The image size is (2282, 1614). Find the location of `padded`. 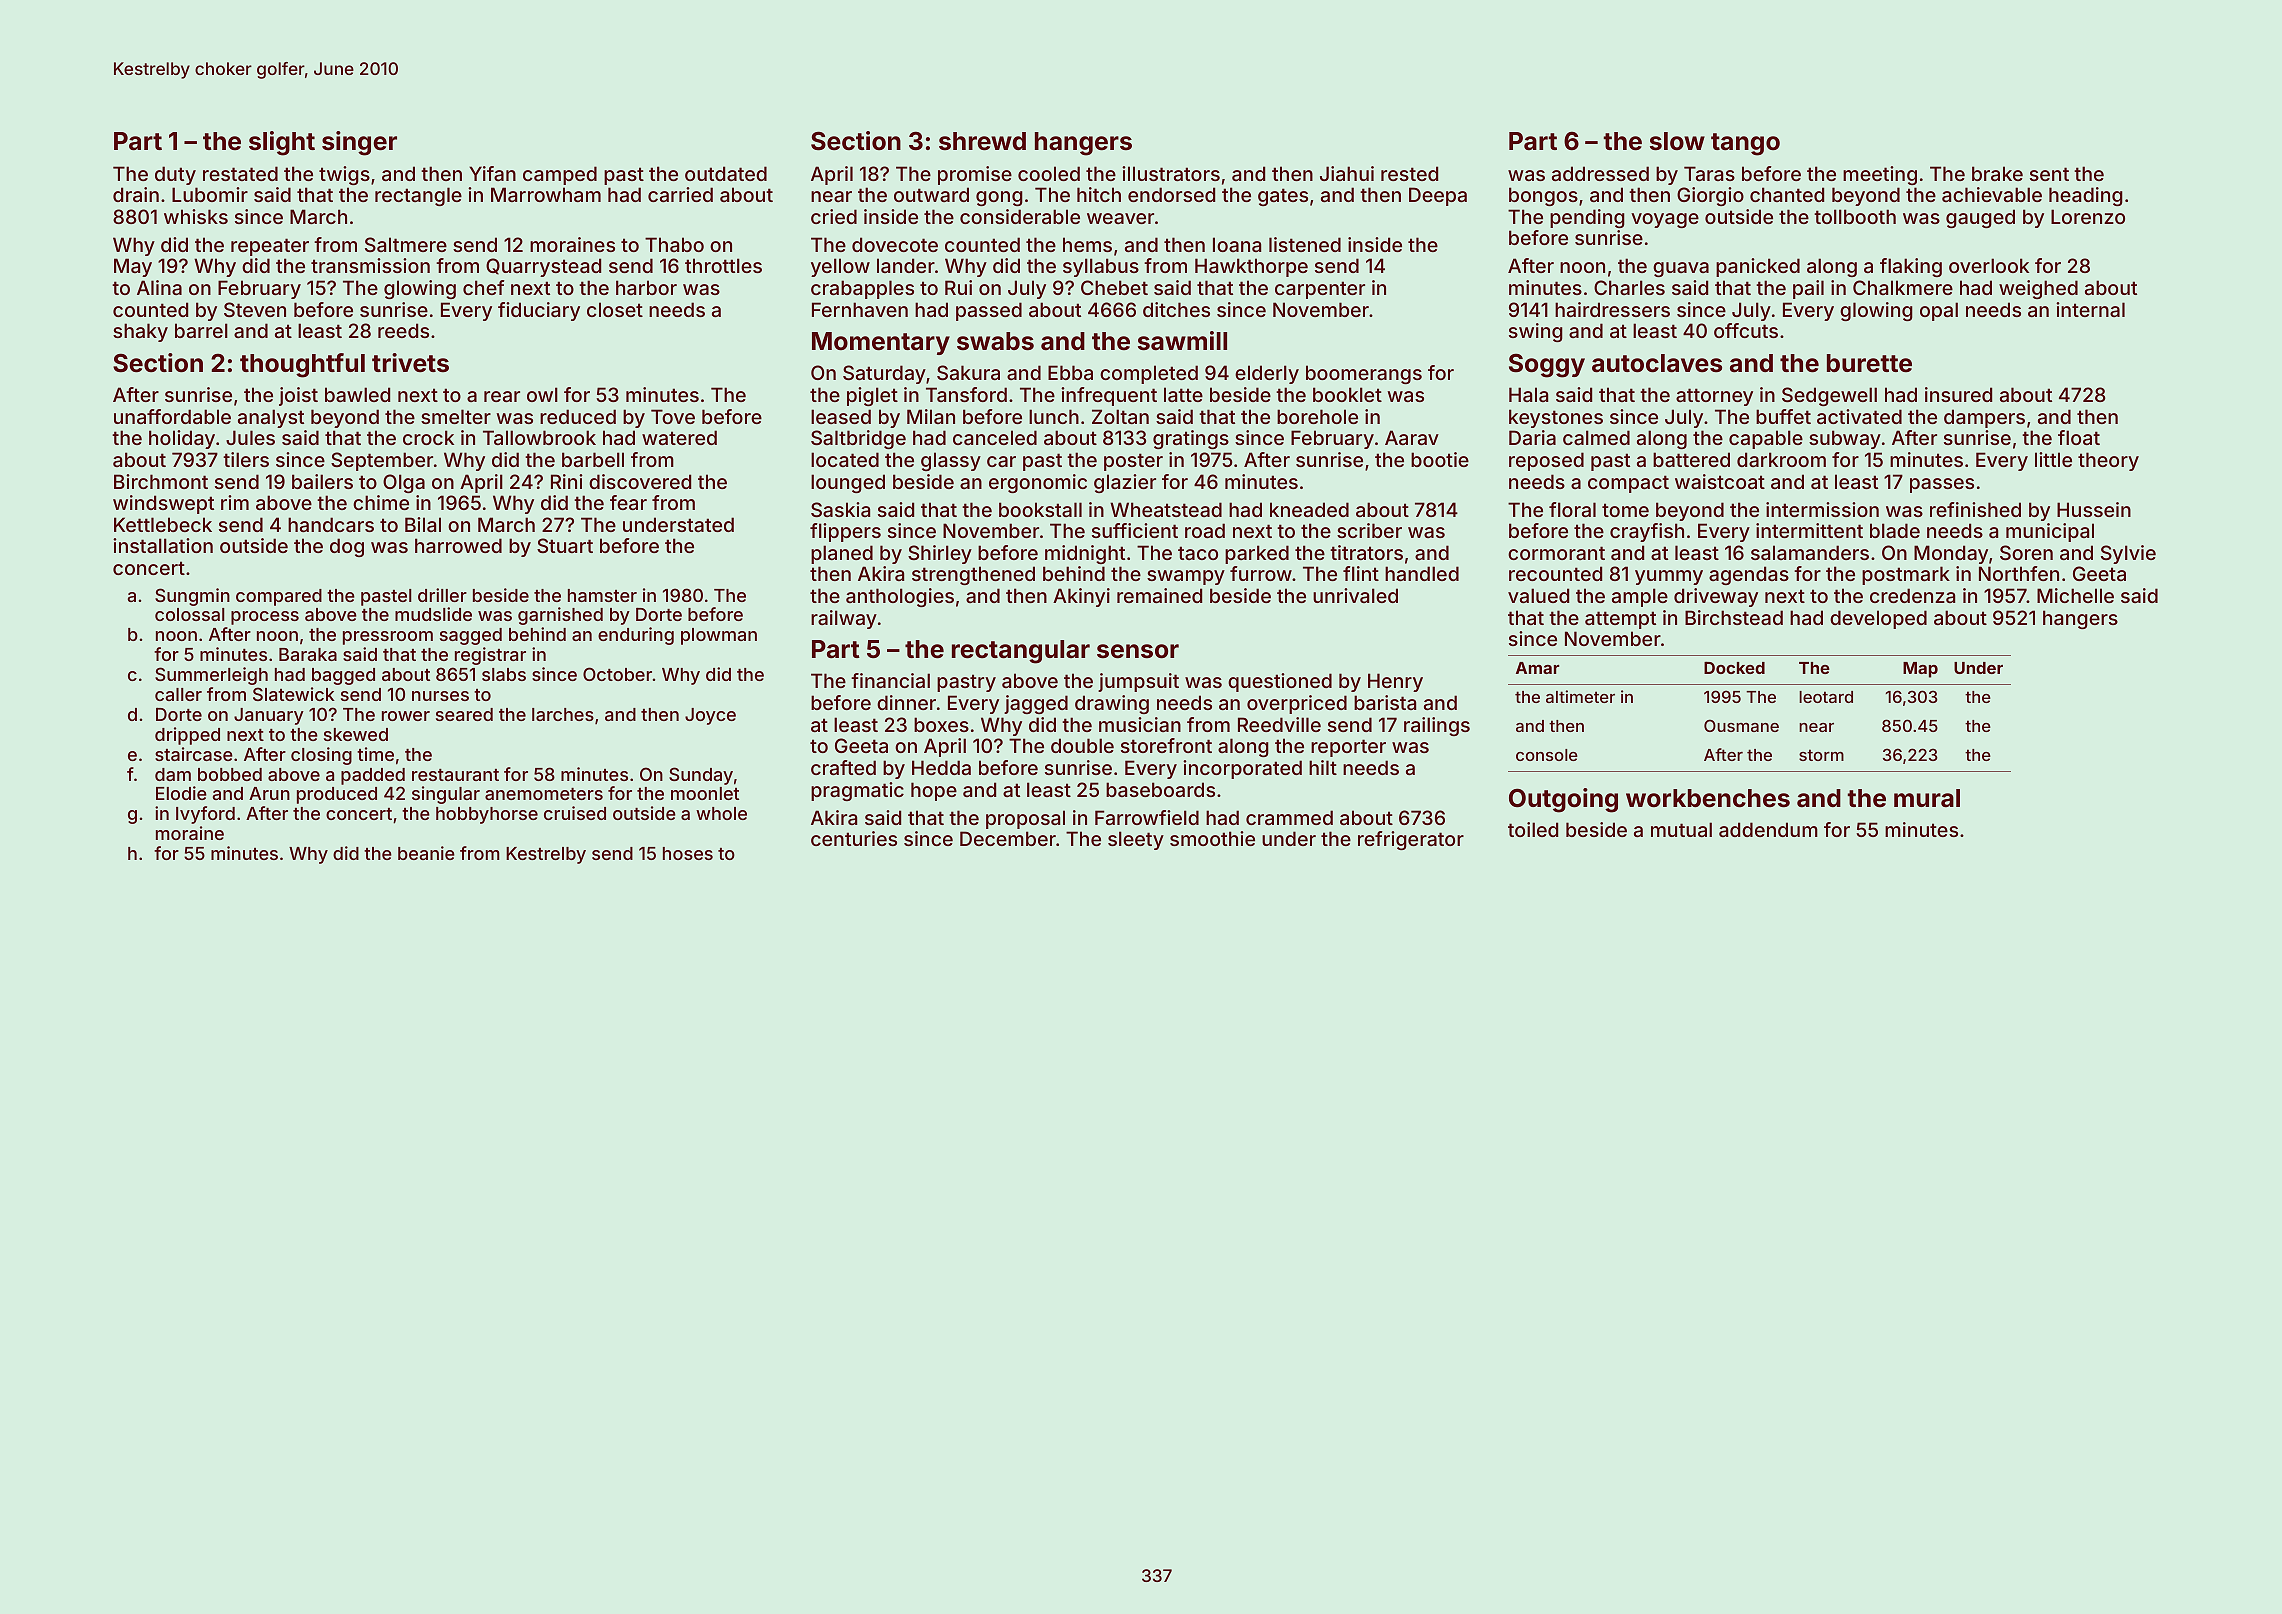

padded is located at coordinates (373, 776).
